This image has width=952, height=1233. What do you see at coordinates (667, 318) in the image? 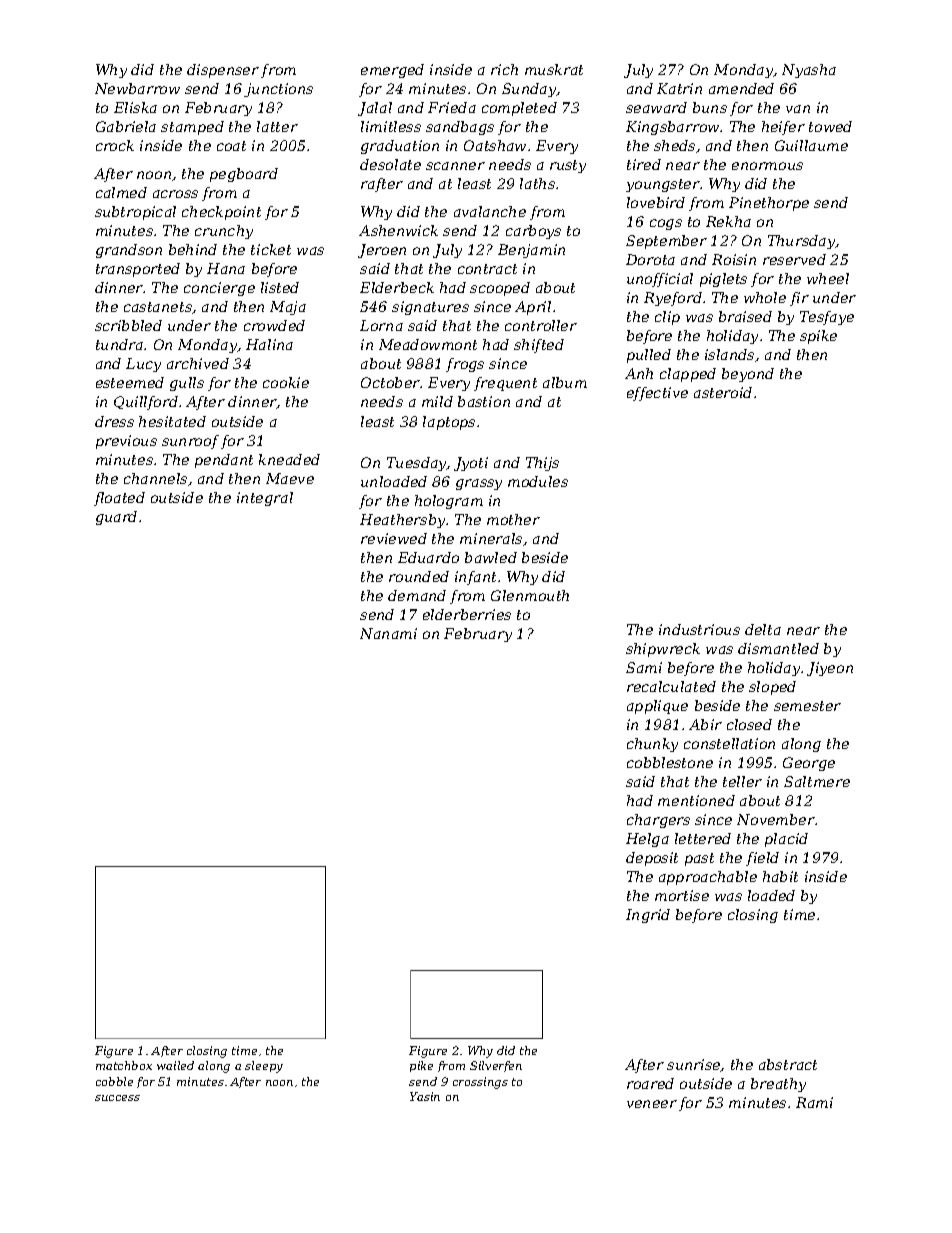
I see `clip` at bounding box center [667, 318].
